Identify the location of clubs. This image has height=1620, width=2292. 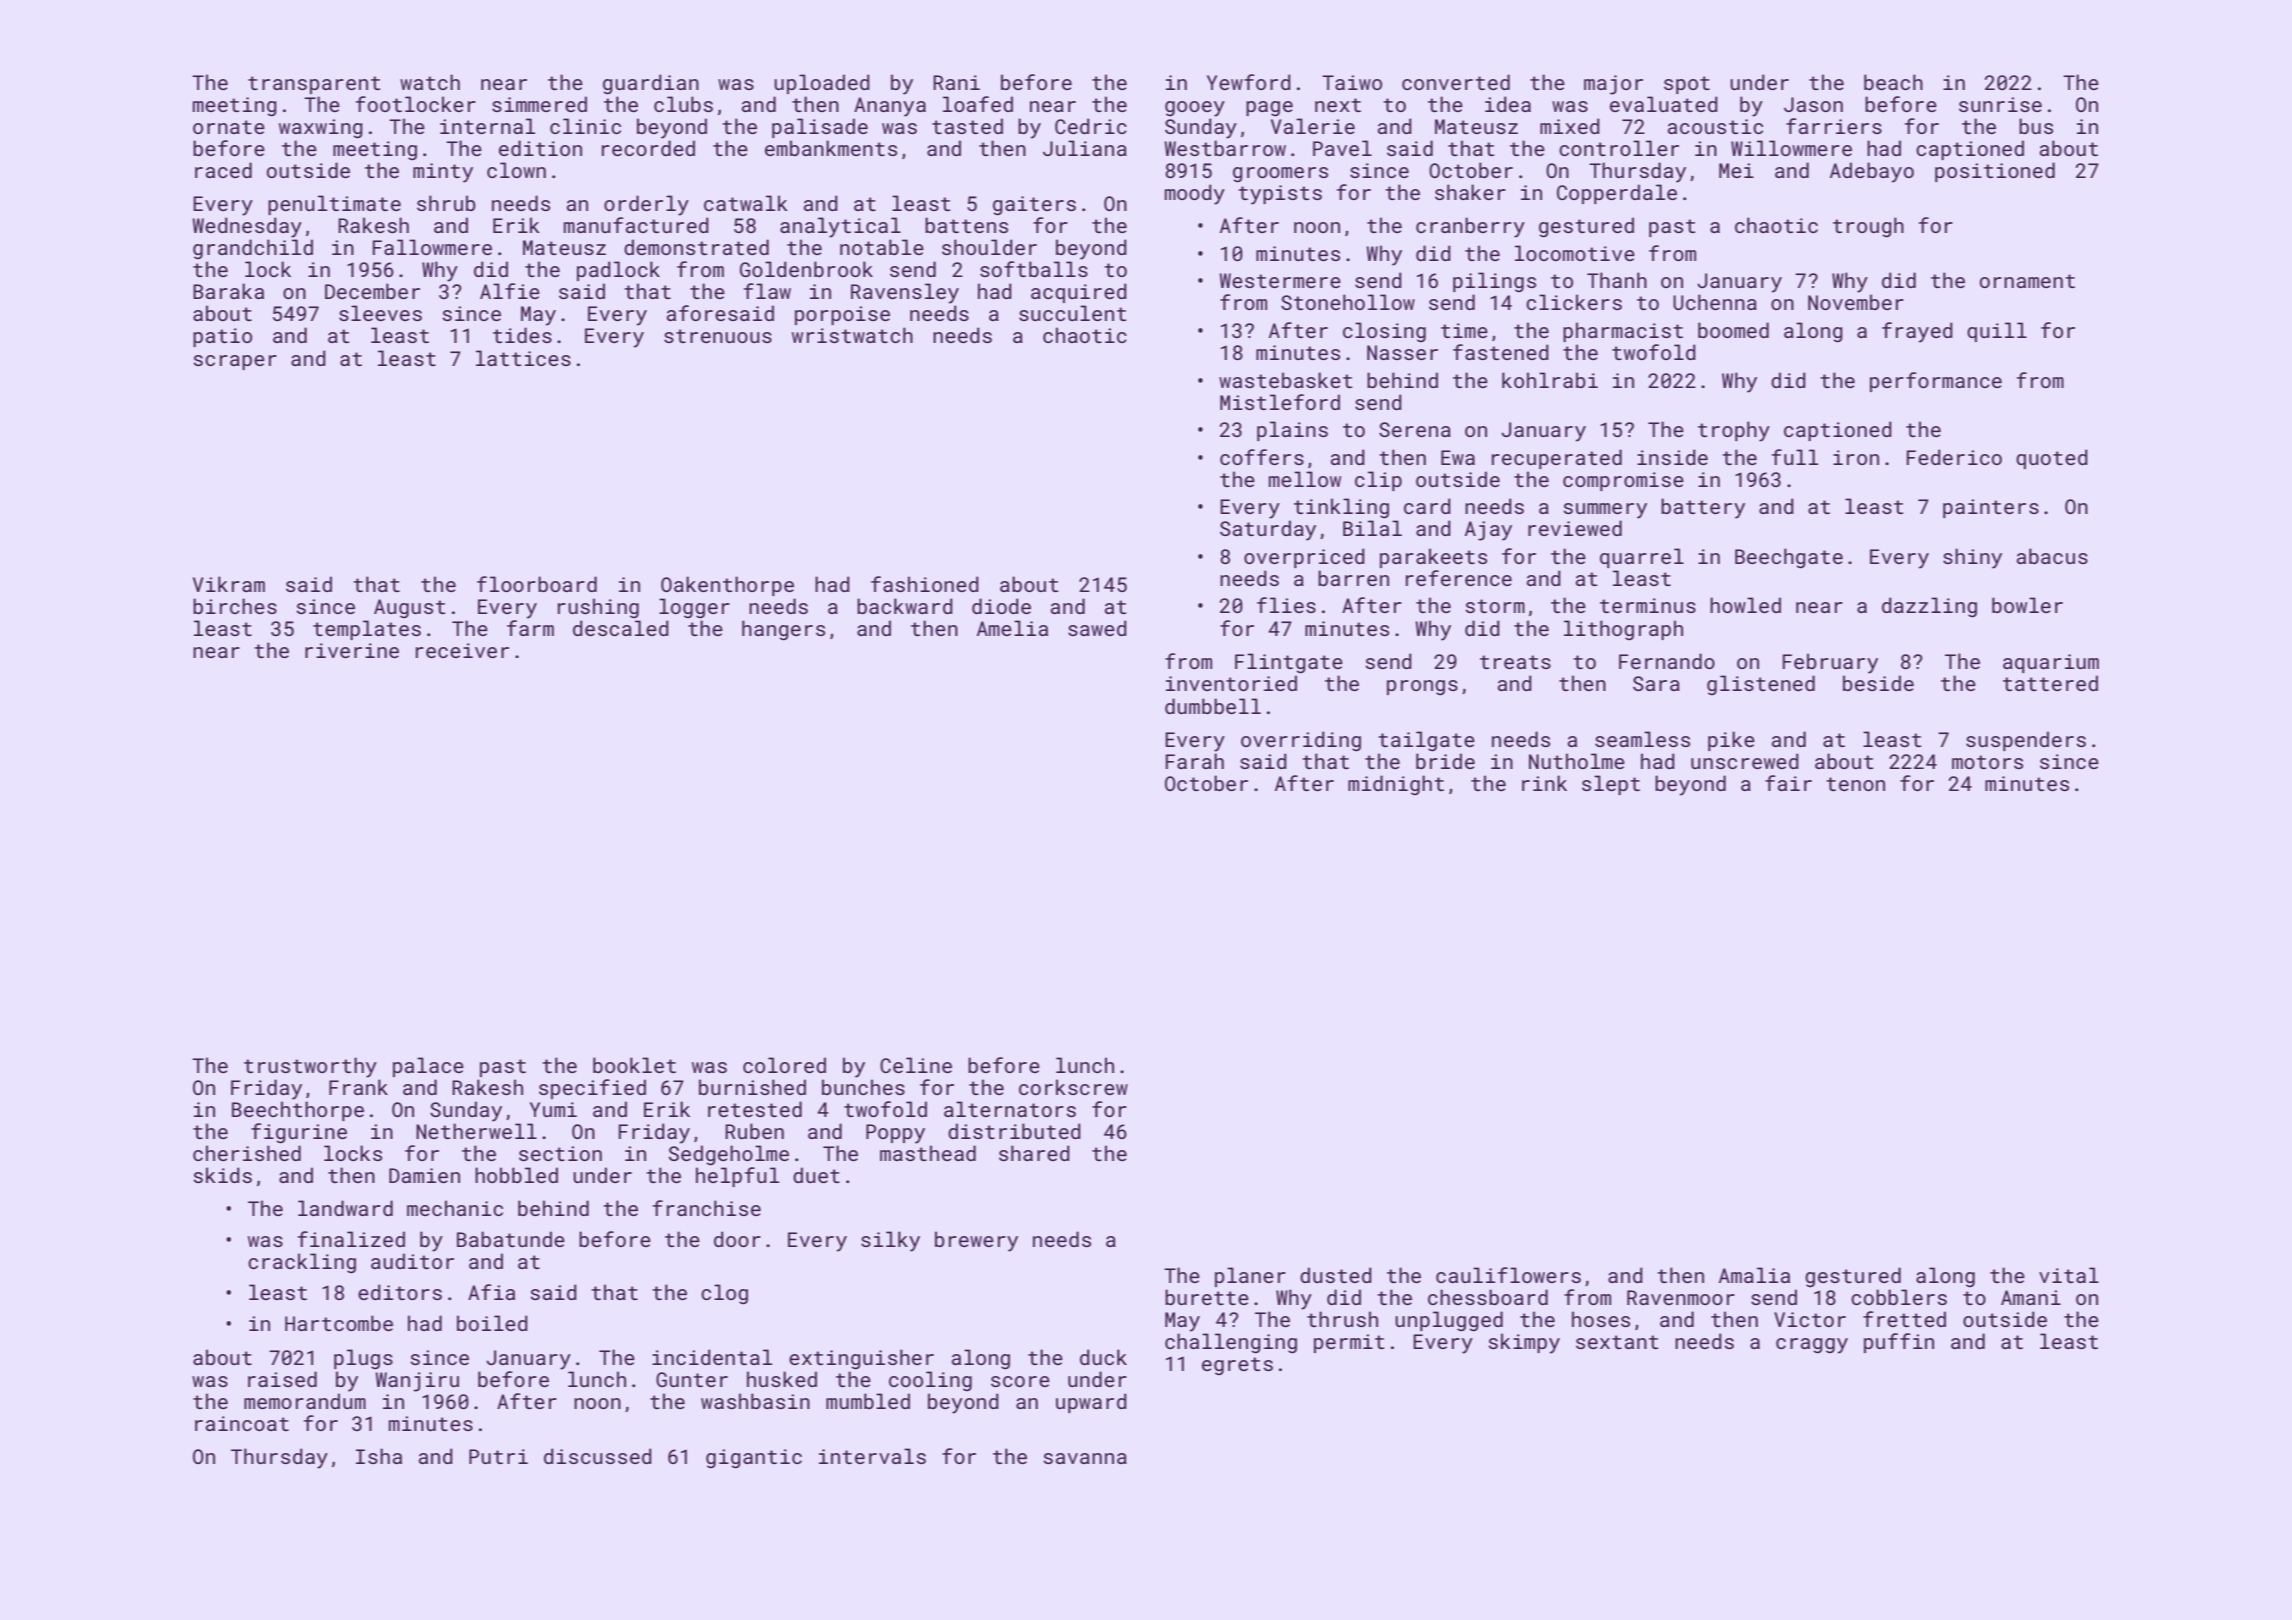
(683, 104).
